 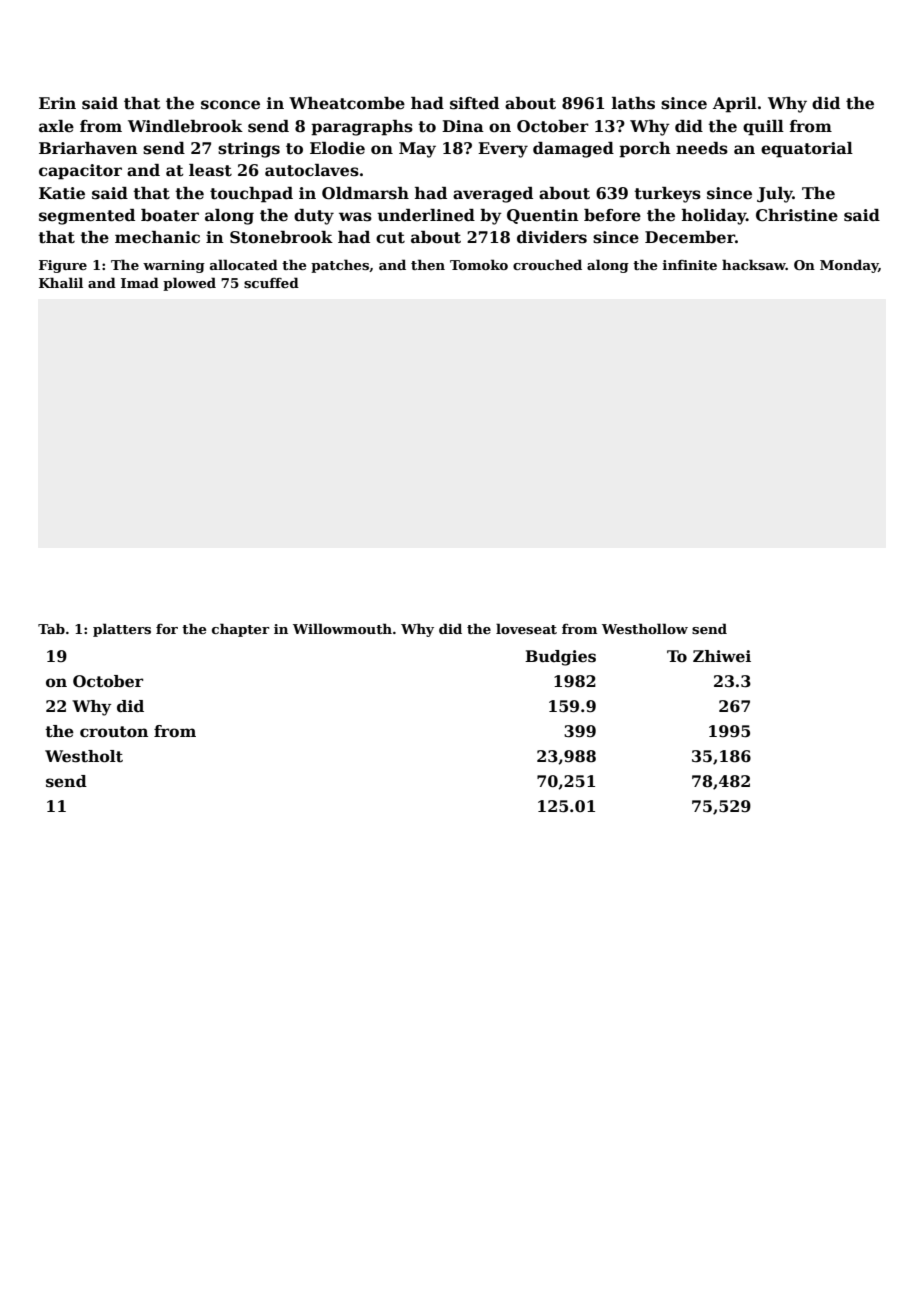 What do you see at coordinates (84, 756) in the page?
I see `Westholt` at bounding box center [84, 756].
